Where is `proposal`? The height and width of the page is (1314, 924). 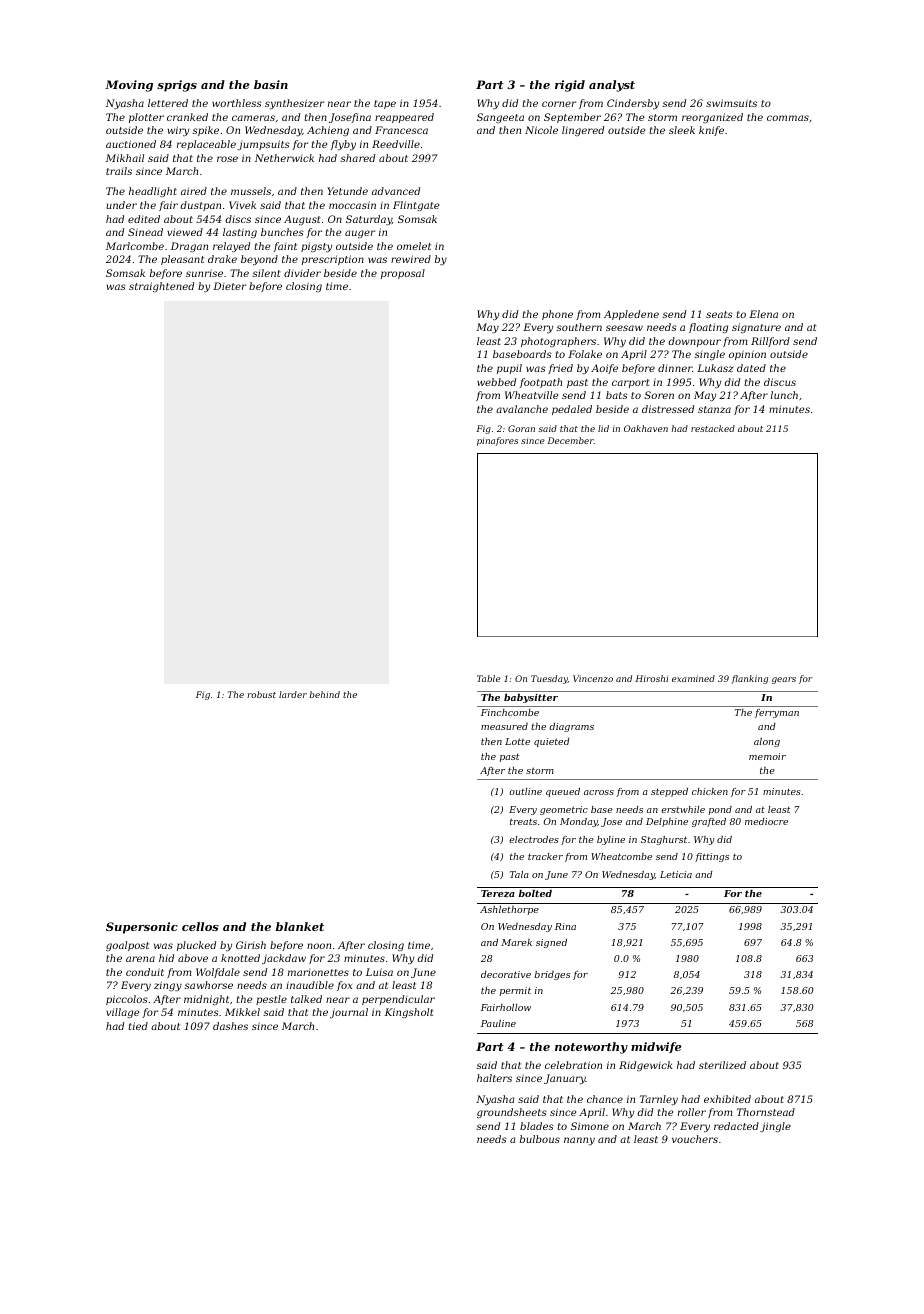 proposal is located at coordinates (403, 274).
